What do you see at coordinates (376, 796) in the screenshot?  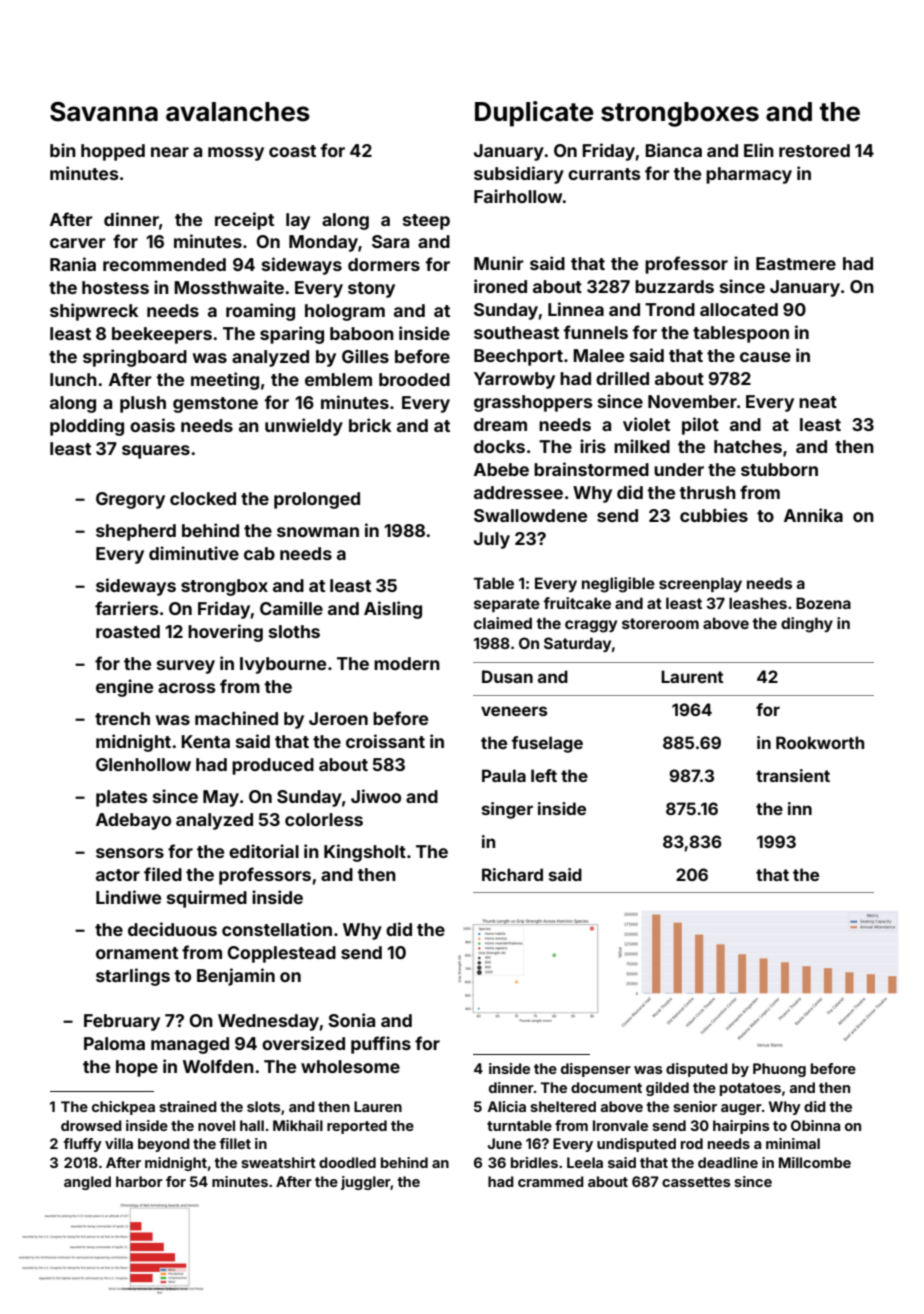 I see `Jiwoo` at bounding box center [376, 796].
